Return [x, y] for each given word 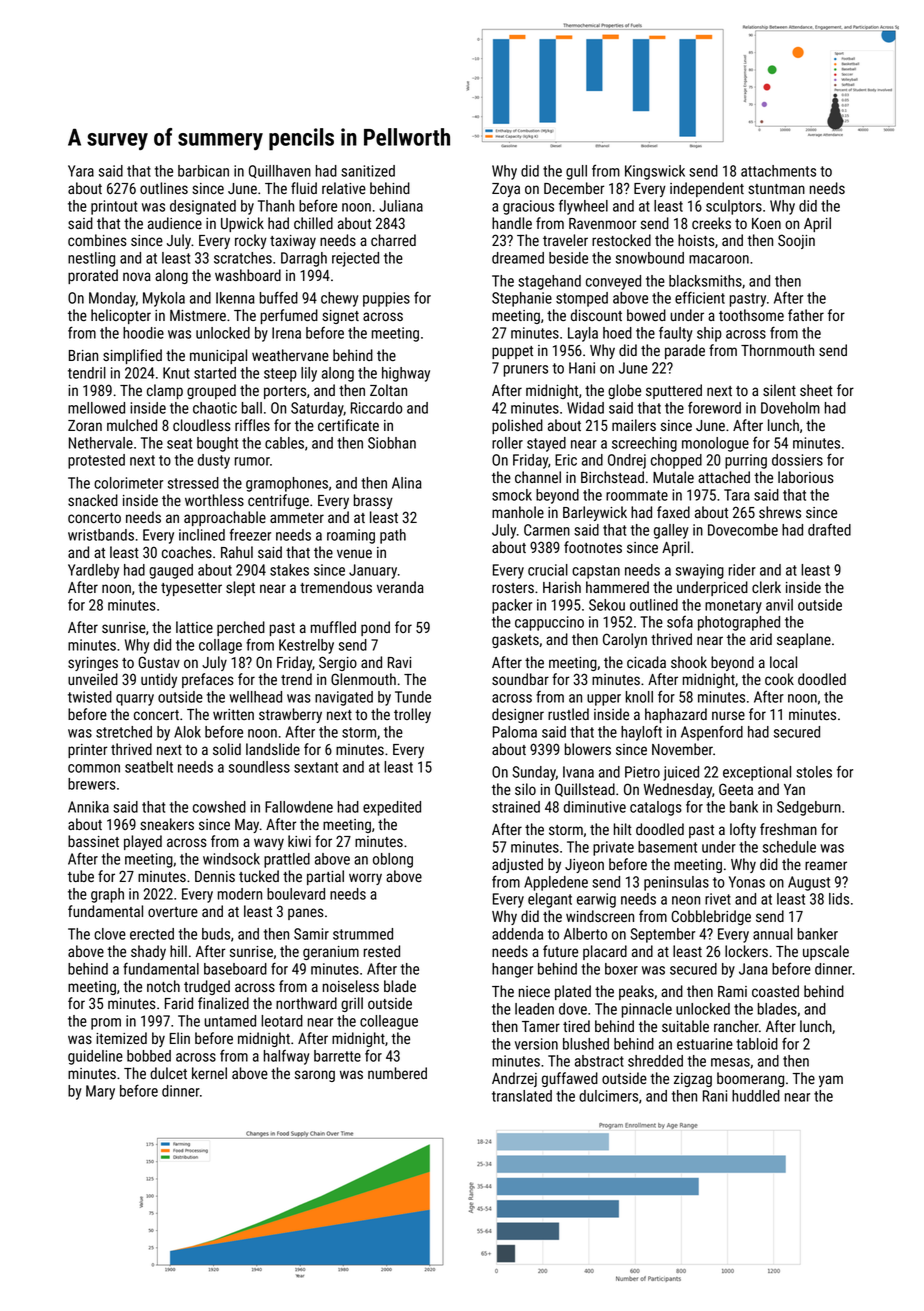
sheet [816, 390]
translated [522, 1096]
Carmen [547, 530]
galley [671, 531]
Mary [100, 1092]
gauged [171, 571]
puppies [386, 299]
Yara [81, 171]
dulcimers [608, 1096]
